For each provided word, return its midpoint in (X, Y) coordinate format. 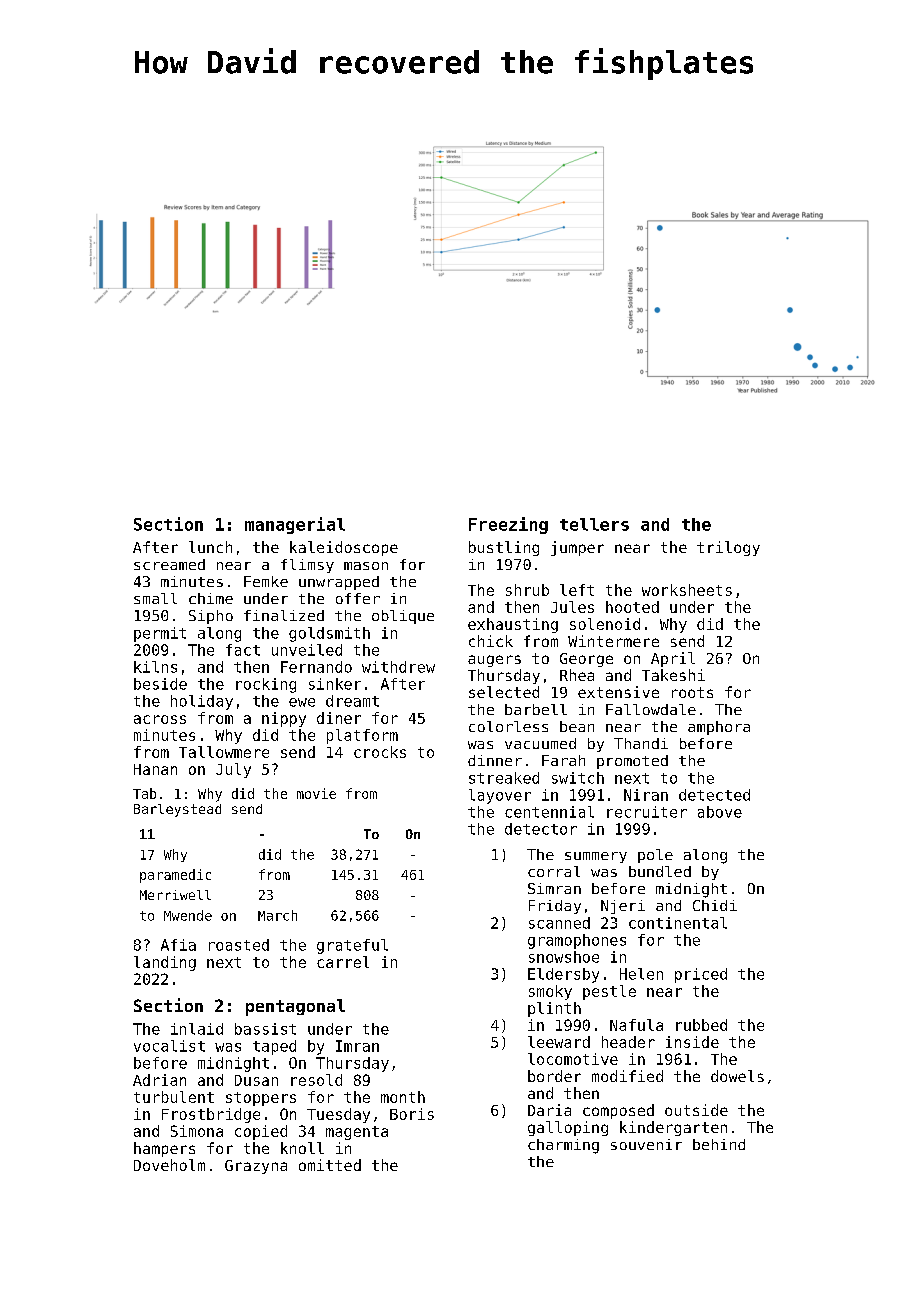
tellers (594, 524)
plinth (554, 1009)
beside (160, 684)
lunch (210, 547)
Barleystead (177, 810)
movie (316, 793)
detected (714, 795)
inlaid (197, 1029)
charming (563, 1146)
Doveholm (169, 1165)
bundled (660, 871)
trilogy (728, 548)
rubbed (701, 1025)
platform (362, 736)
